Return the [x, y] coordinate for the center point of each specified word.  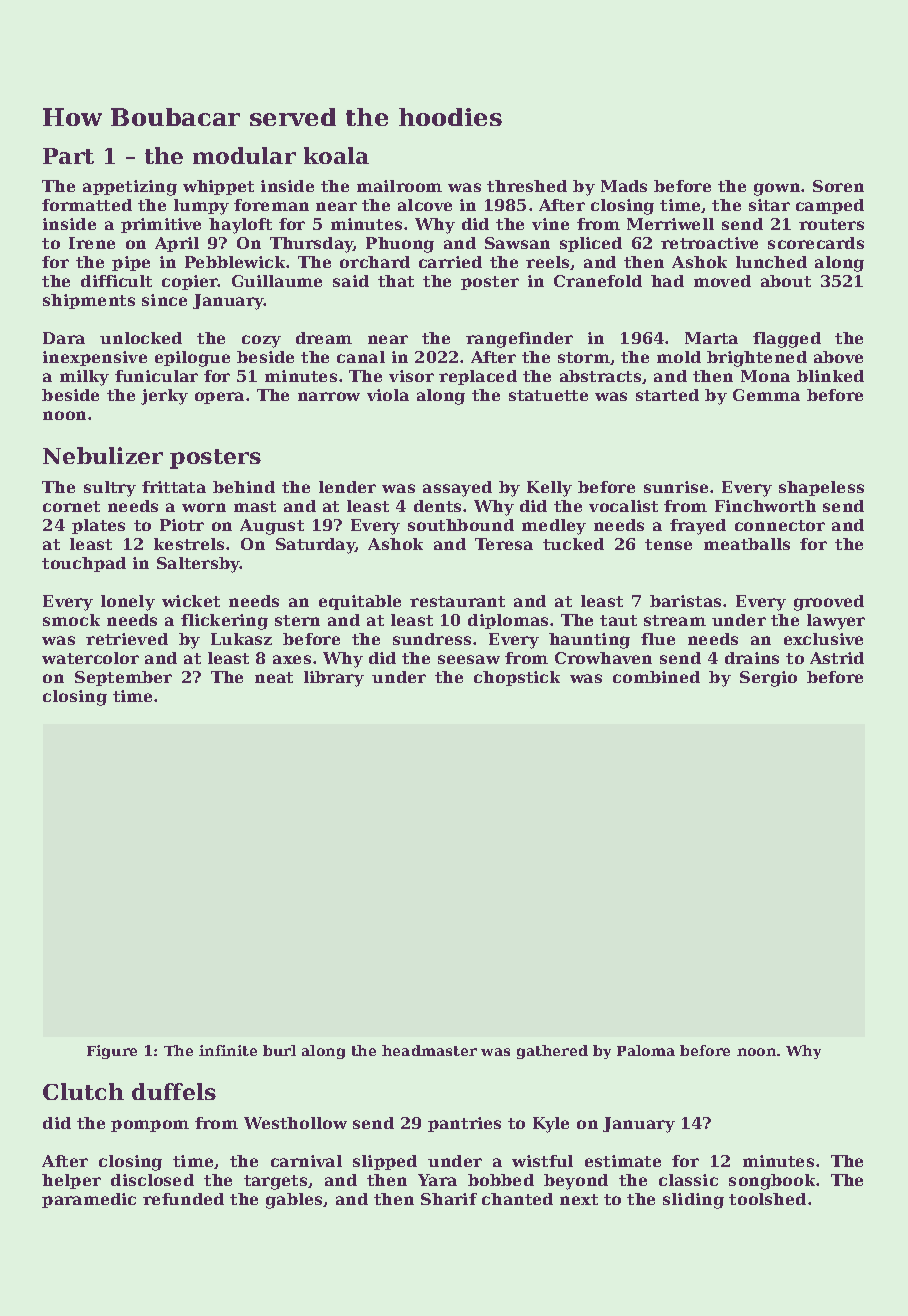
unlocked [141, 338]
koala [336, 155]
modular [244, 155]
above [838, 357]
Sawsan [517, 243]
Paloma [646, 1050]
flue [658, 639]
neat [274, 677]
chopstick [517, 678]
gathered [552, 1052]
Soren [838, 186]
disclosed [152, 1180]
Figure [112, 1052]
